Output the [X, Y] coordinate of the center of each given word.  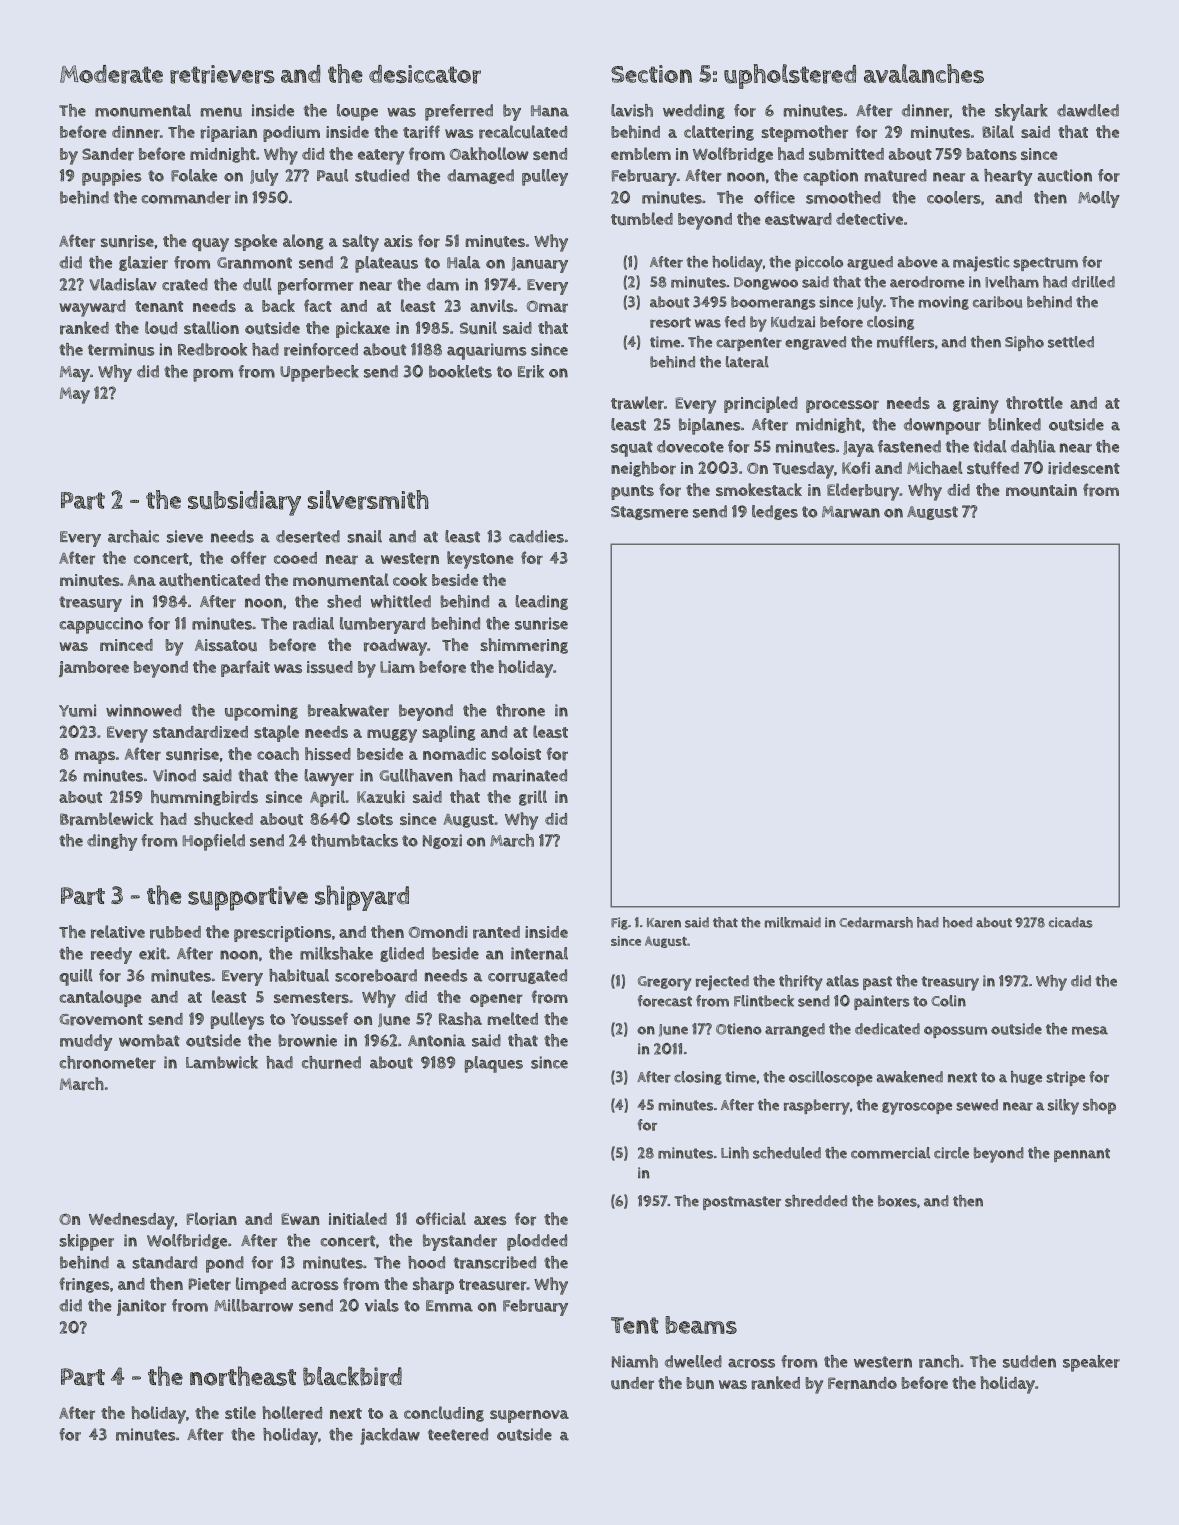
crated [185, 284]
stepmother [804, 133]
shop [1099, 1106]
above [917, 262]
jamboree [94, 669]
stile [240, 1412]
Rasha [460, 1018]
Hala [463, 262]
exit [152, 953]
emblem [641, 153]
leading [542, 602]
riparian [228, 134]
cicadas [1071, 922]
